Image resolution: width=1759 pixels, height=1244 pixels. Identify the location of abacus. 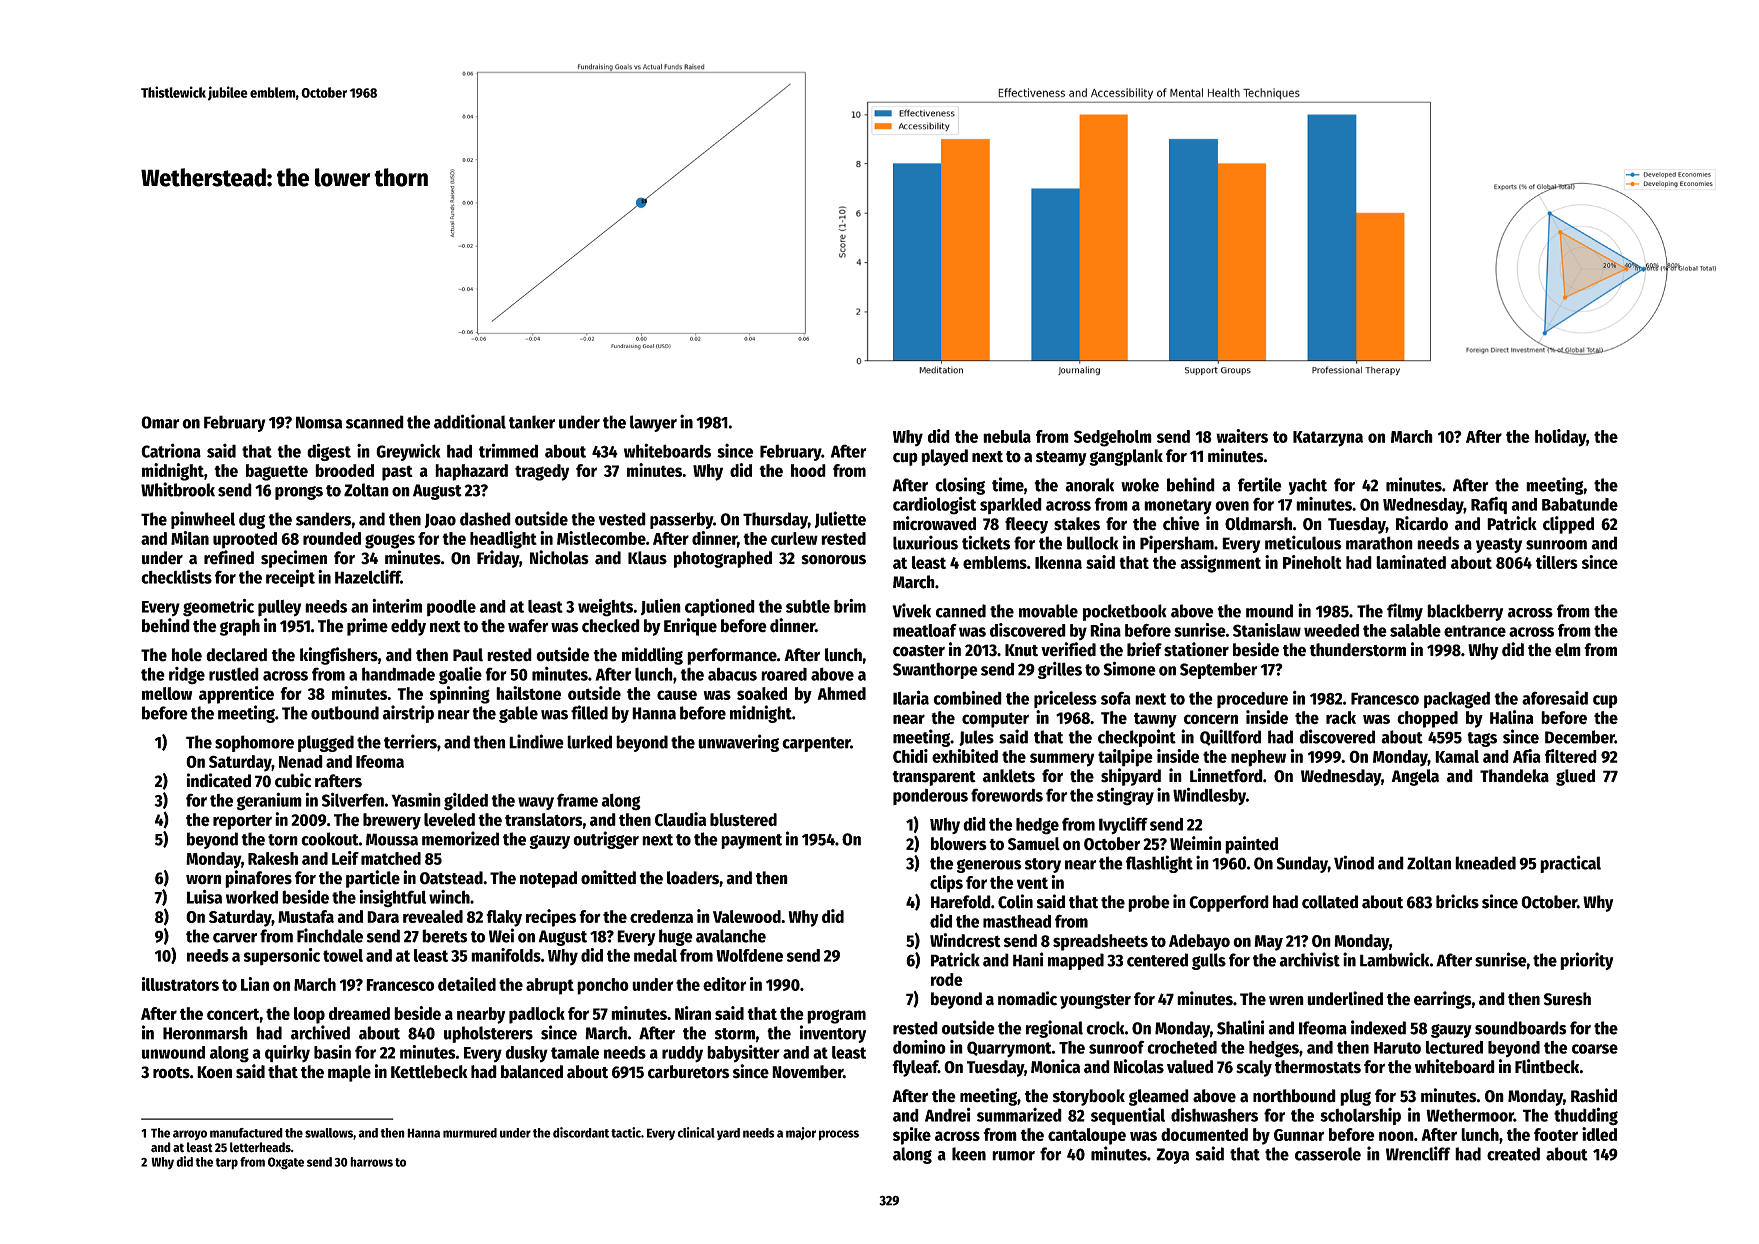
(732, 674).
